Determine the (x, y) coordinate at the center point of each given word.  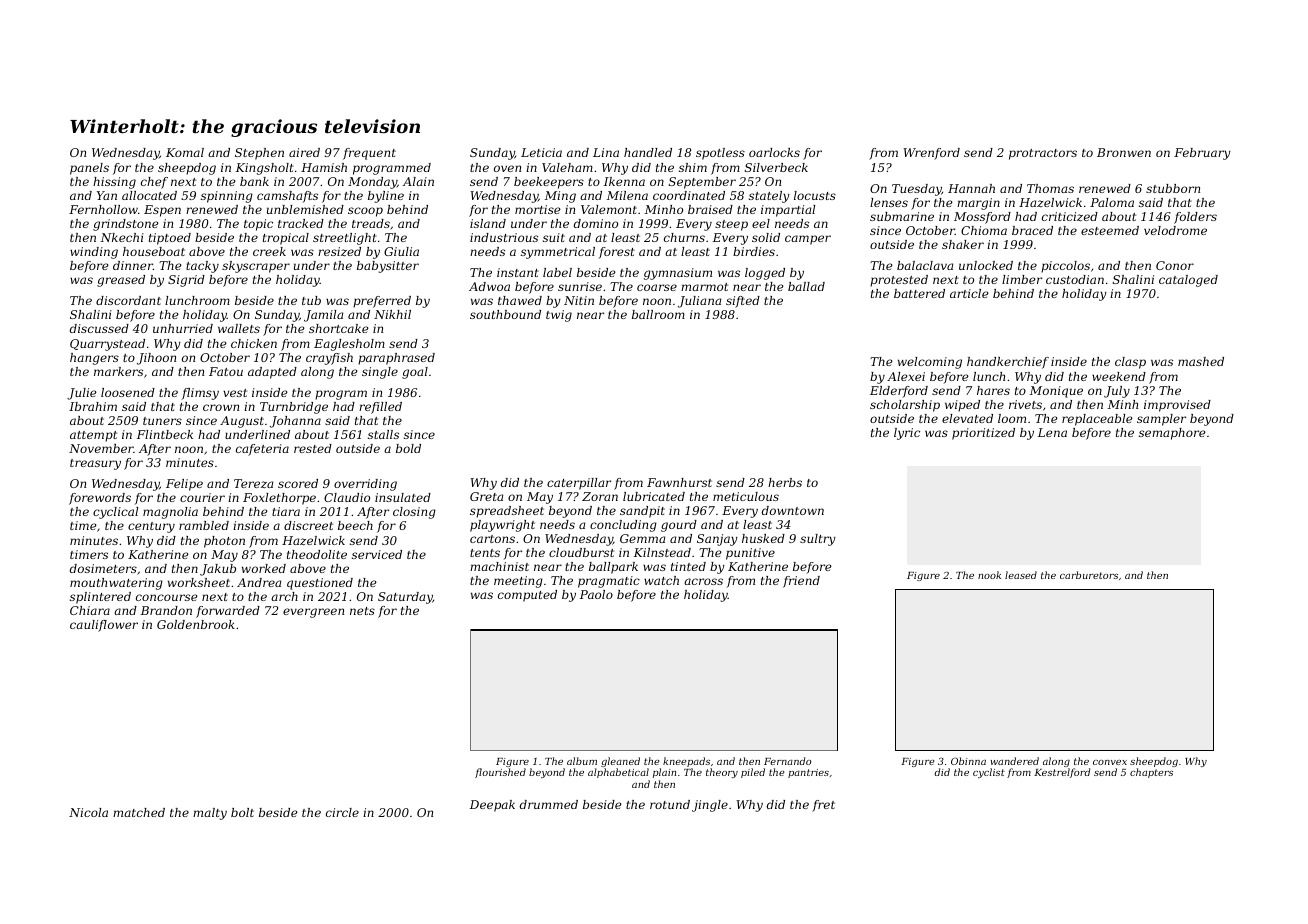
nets (362, 611)
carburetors (1089, 575)
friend (801, 582)
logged (765, 274)
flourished (500, 773)
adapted (272, 373)
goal (415, 373)
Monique (1056, 392)
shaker (963, 244)
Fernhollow (103, 209)
